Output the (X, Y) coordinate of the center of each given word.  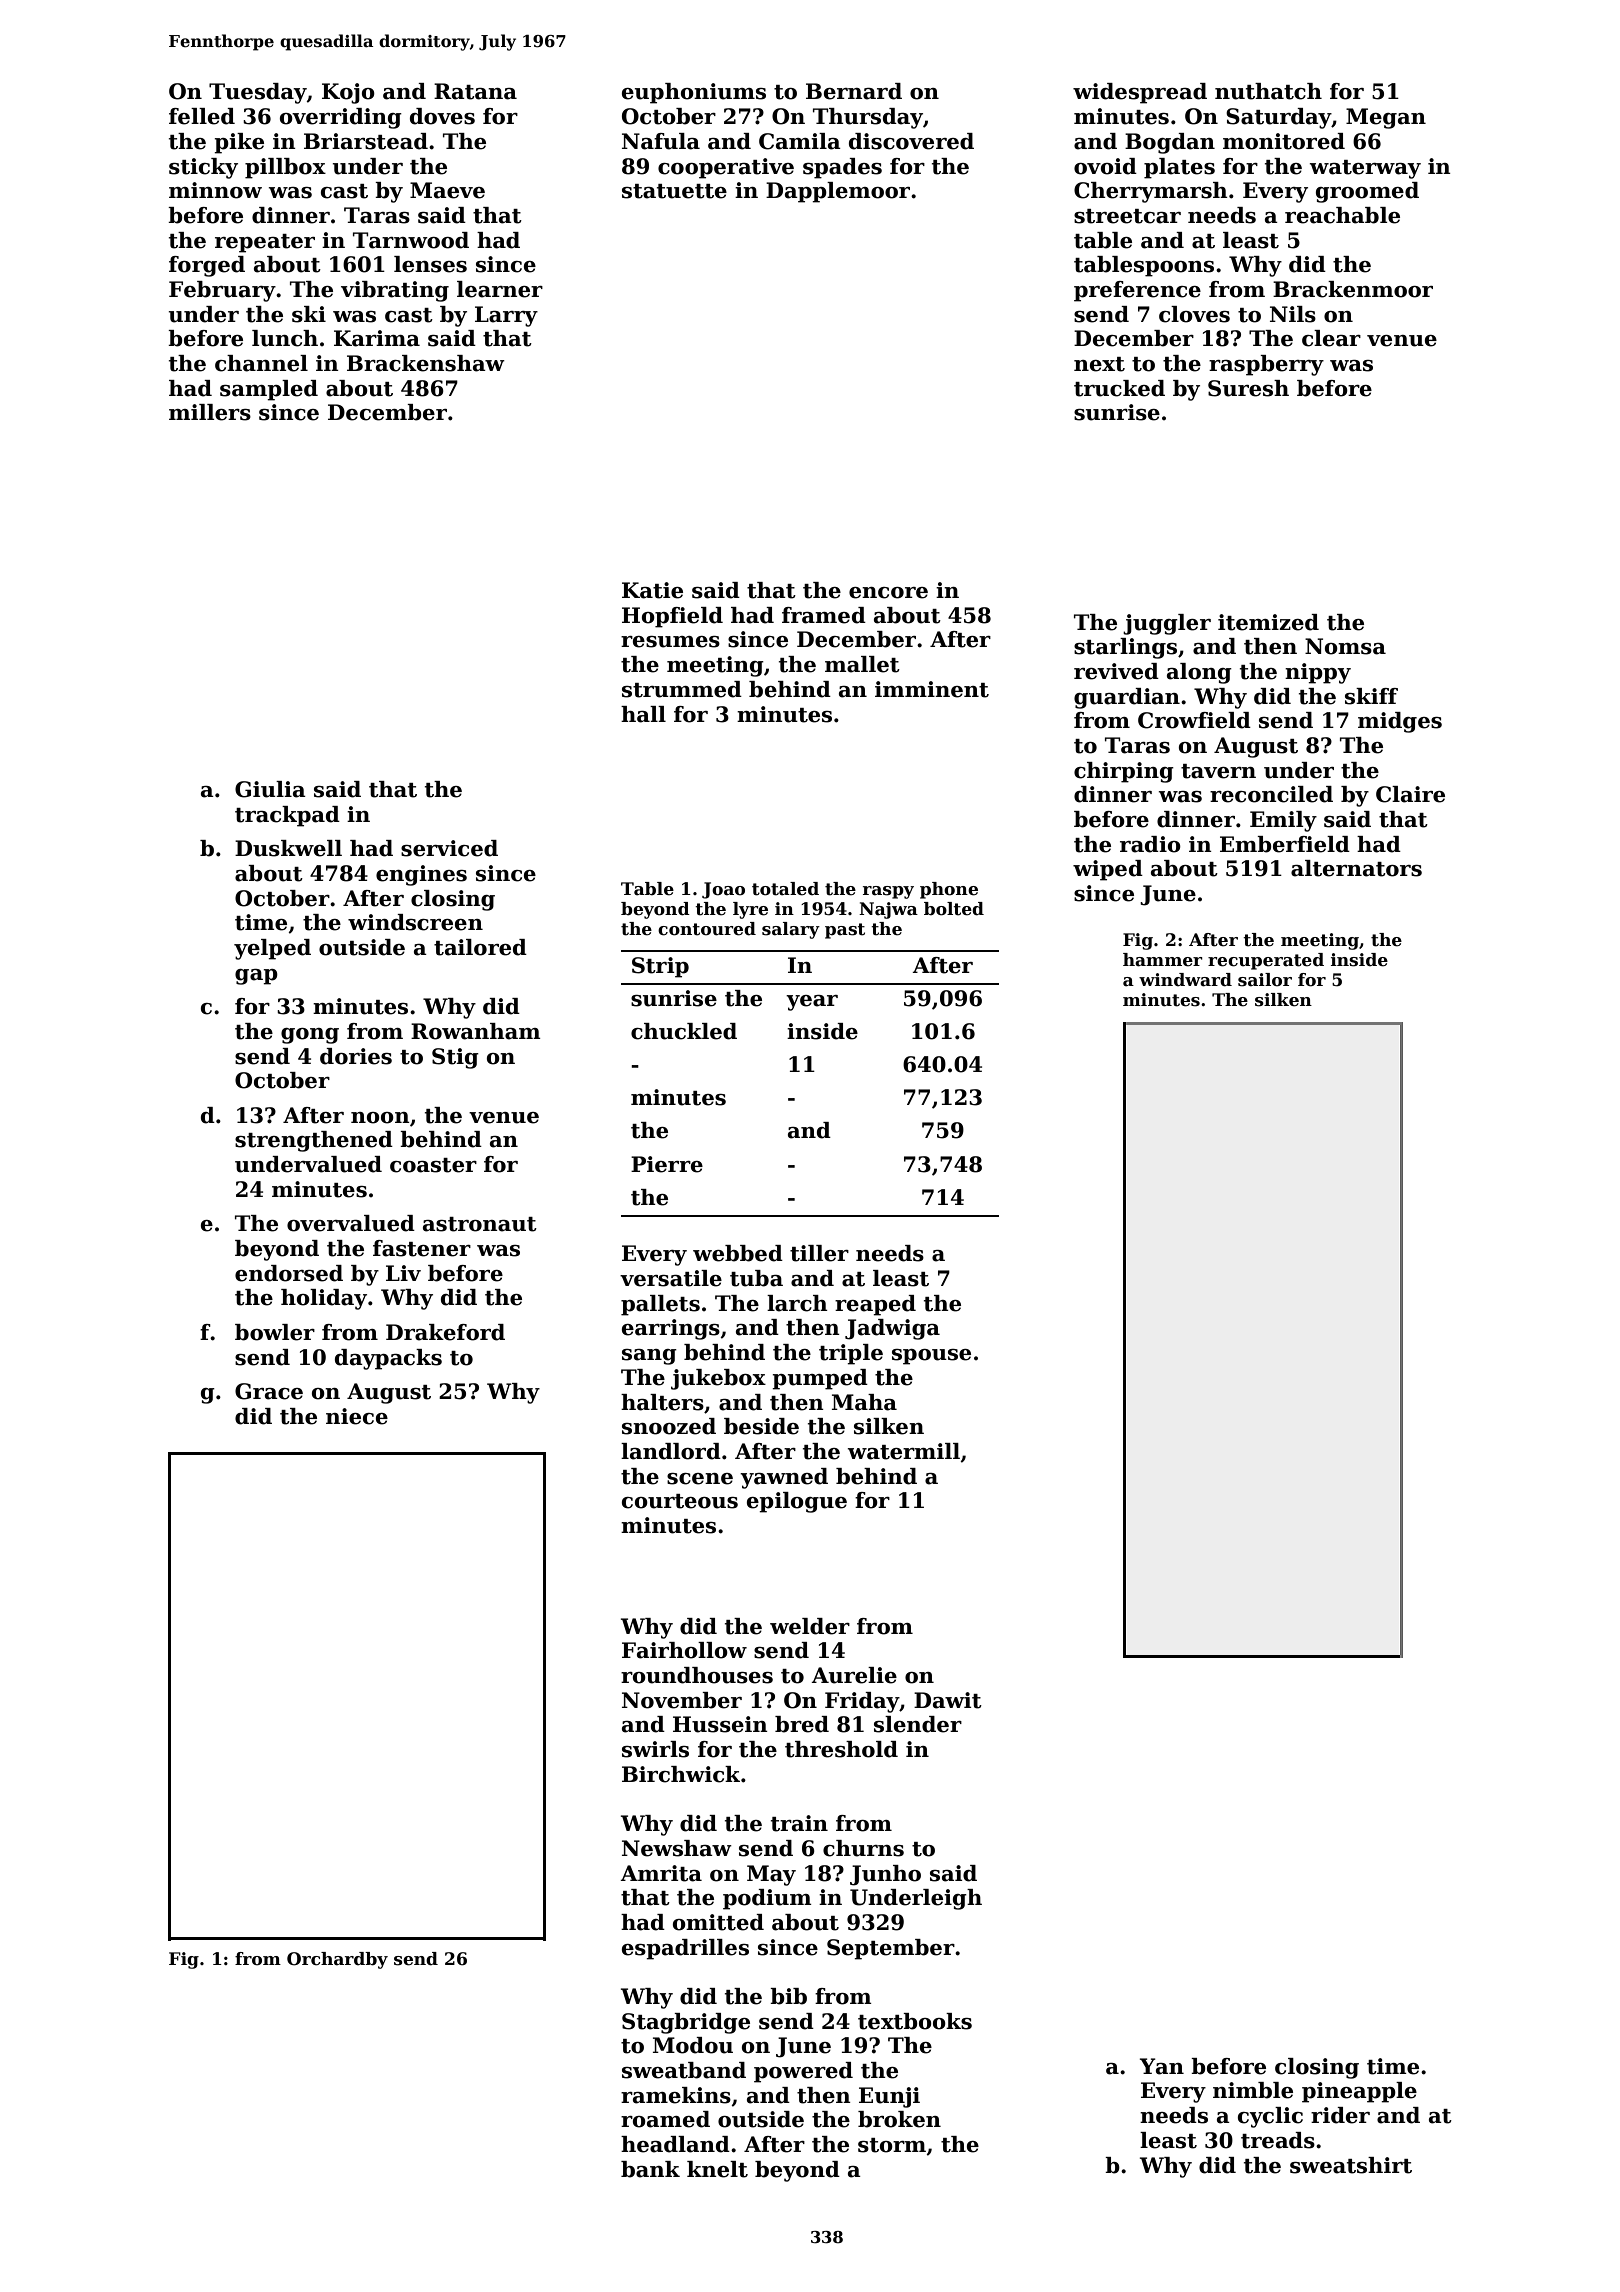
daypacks (388, 1359)
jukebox (718, 1379)
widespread (1140, 93)
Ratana (475, 91)
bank (650, 2169)
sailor (1265, 980)
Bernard (854, 91)
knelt (717, 2169)
